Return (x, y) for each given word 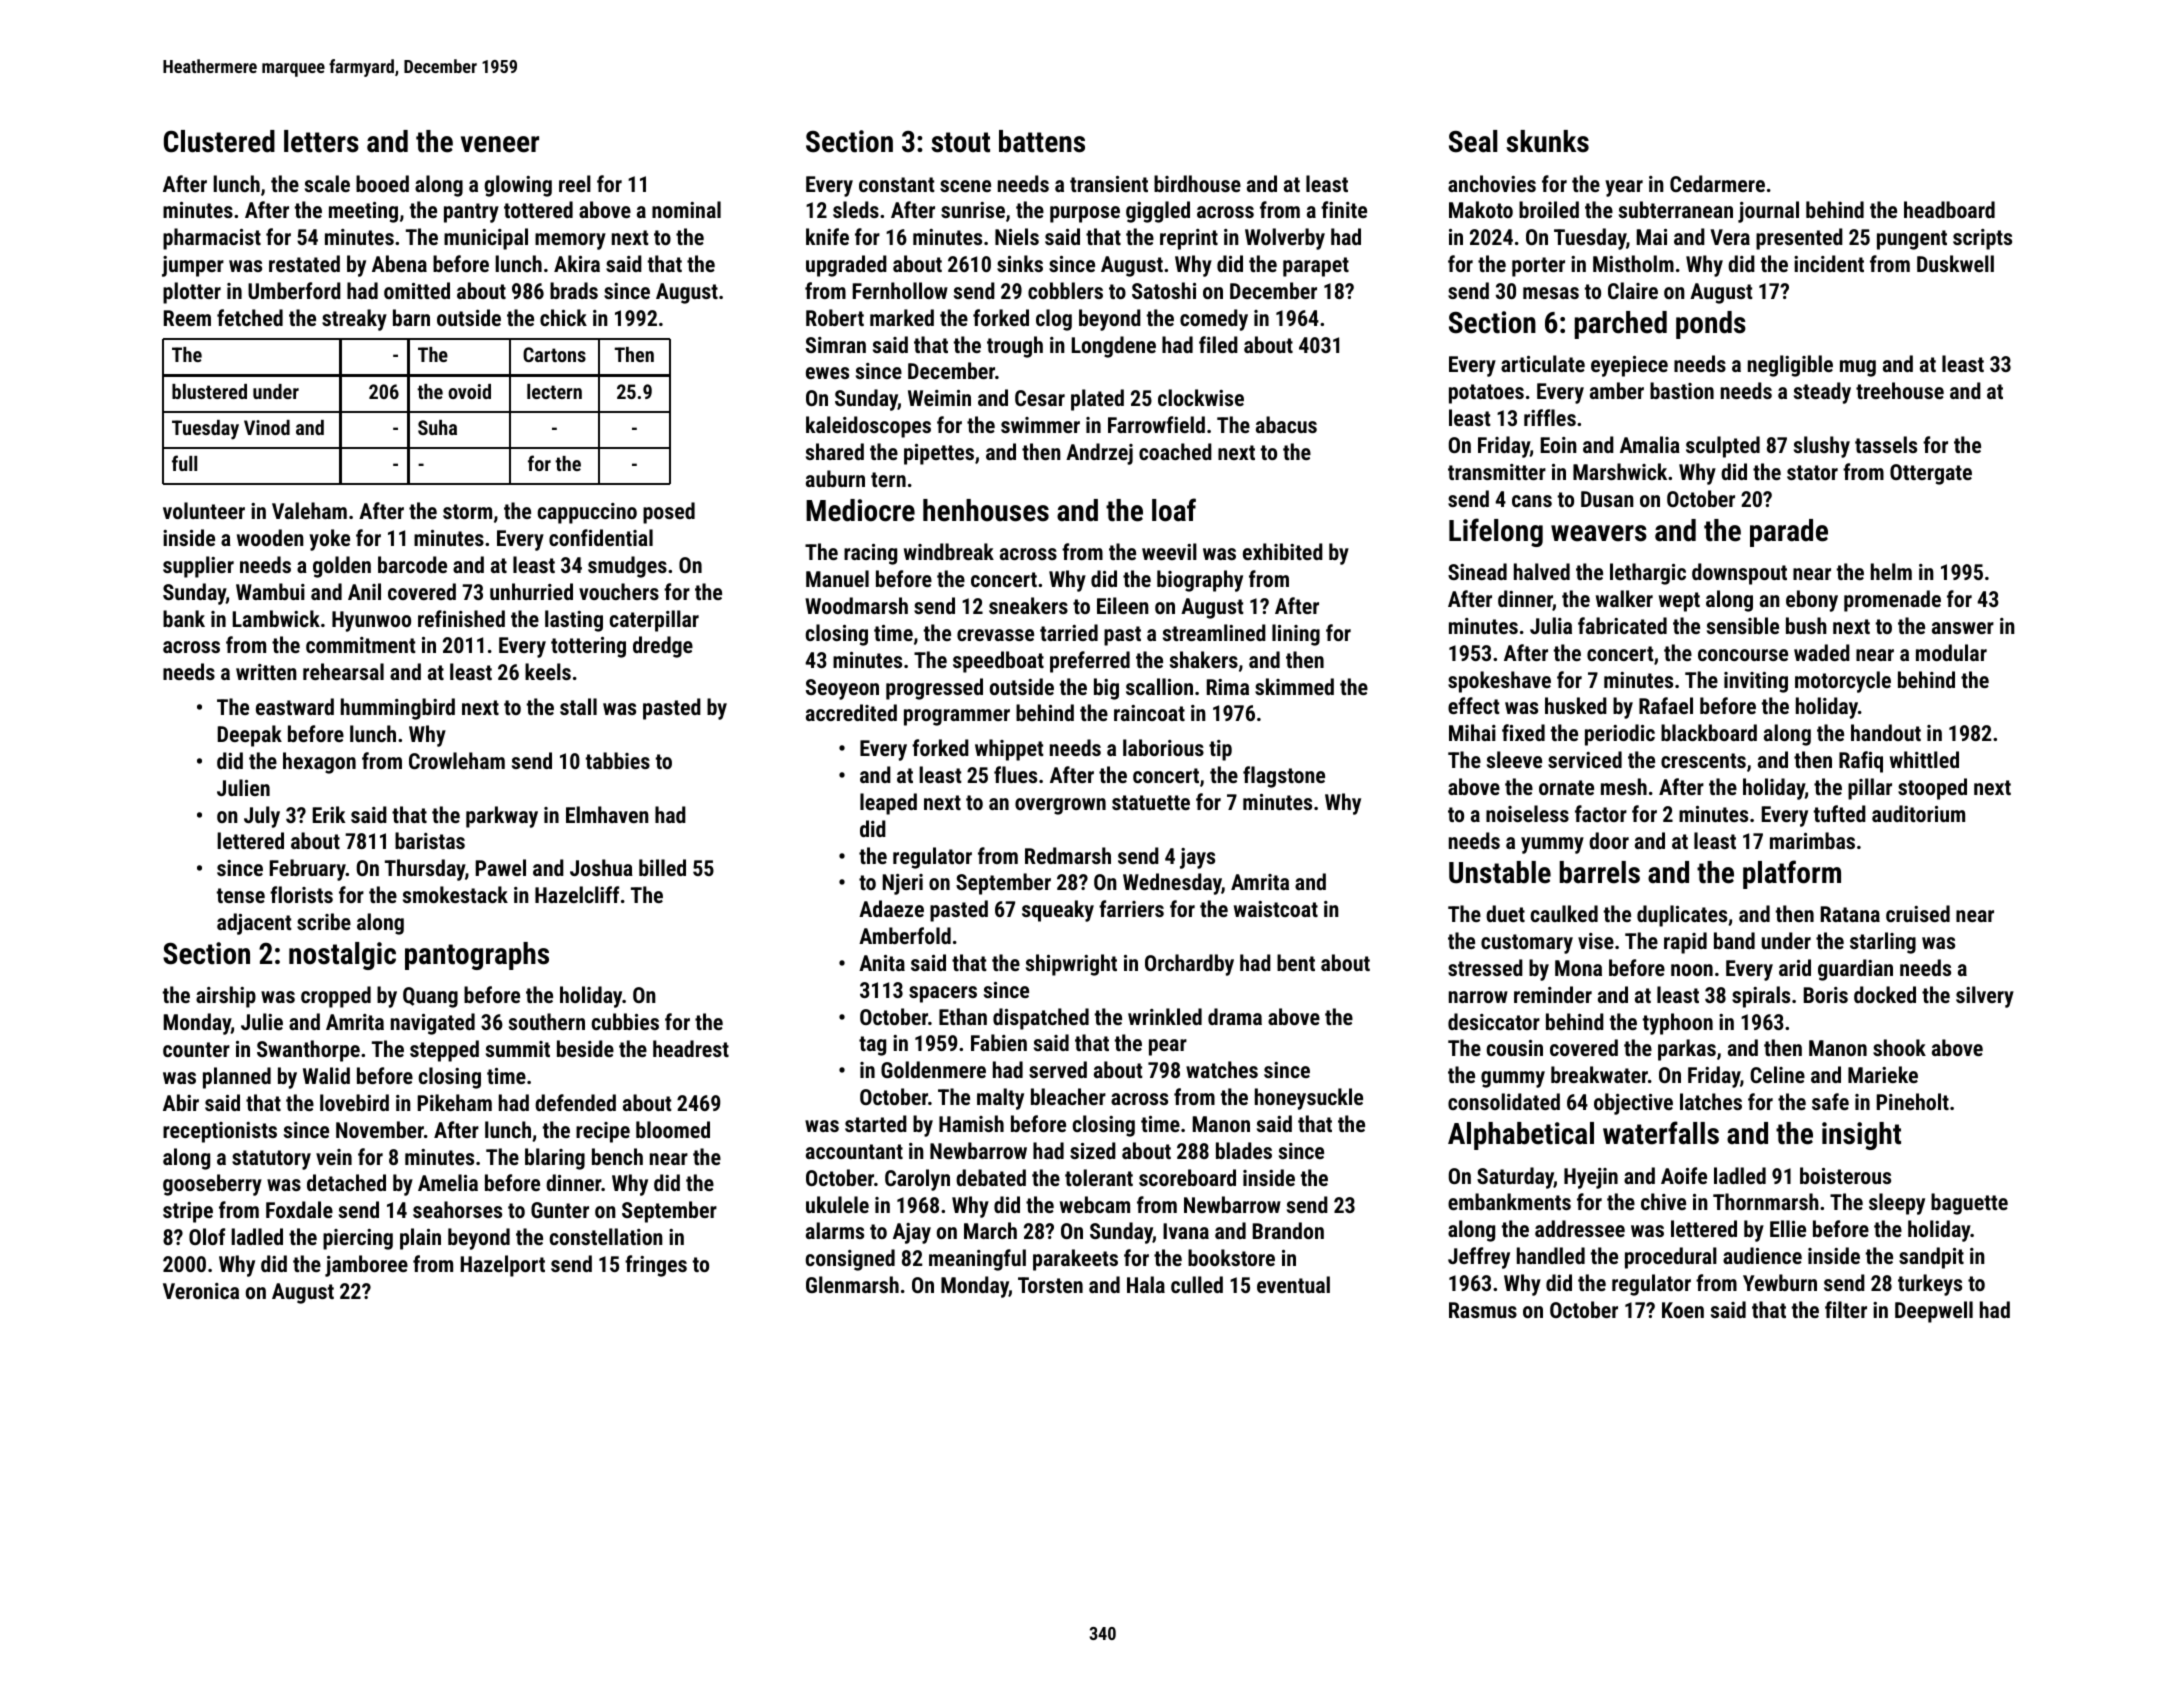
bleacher (1068, 1096)
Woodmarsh (856, 605)
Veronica (201, 1291)
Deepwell (1934, 1312)
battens (1042, 141)
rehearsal (343, 671)
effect (1474, 705)
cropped (336, 997)
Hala (1146, 1284)
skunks (1547, 141)
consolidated (1504, 1101)
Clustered (219, 141)
